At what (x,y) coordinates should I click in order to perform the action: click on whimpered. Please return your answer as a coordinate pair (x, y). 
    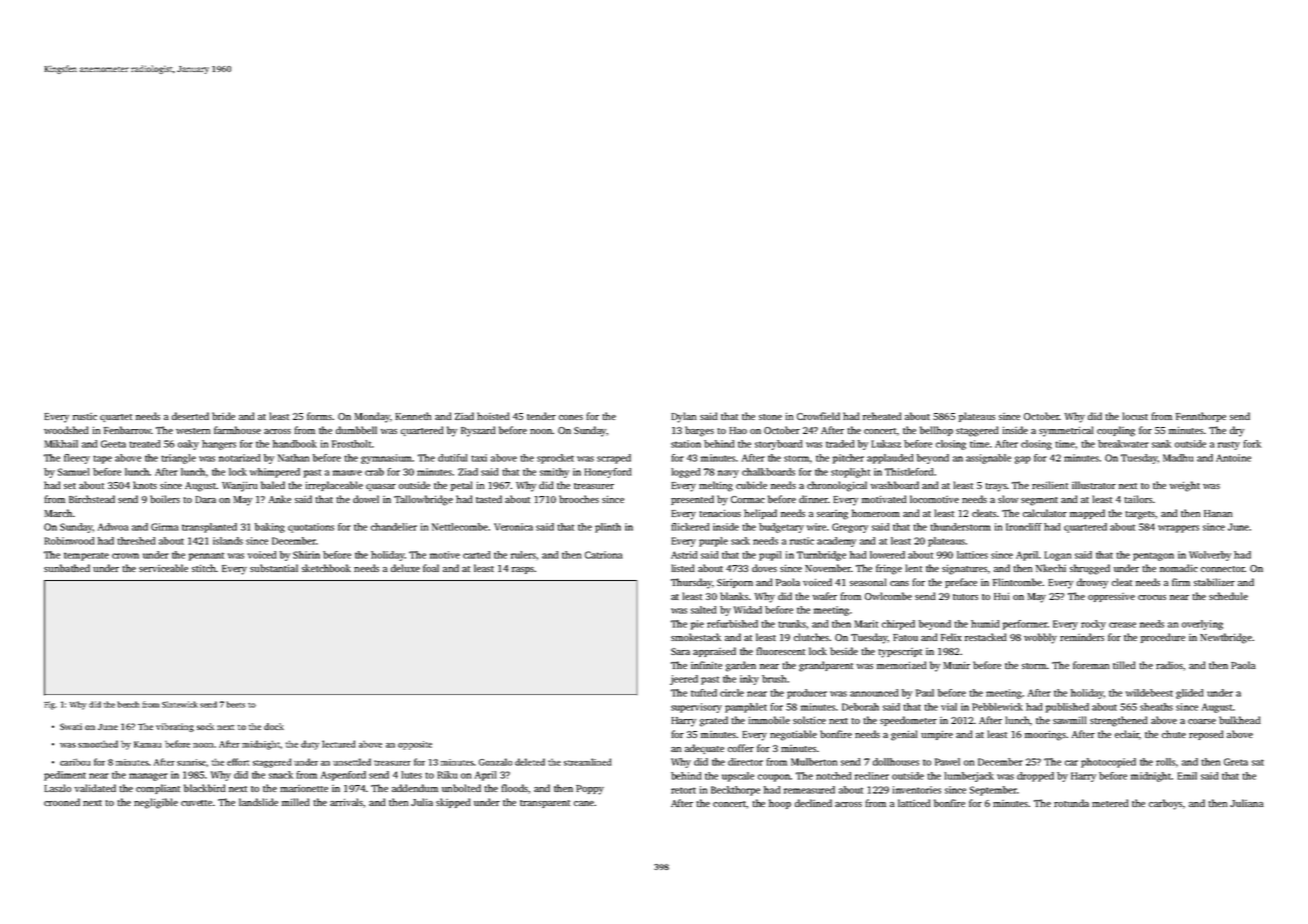
    Looking at the image, I should click on (275, 473).
